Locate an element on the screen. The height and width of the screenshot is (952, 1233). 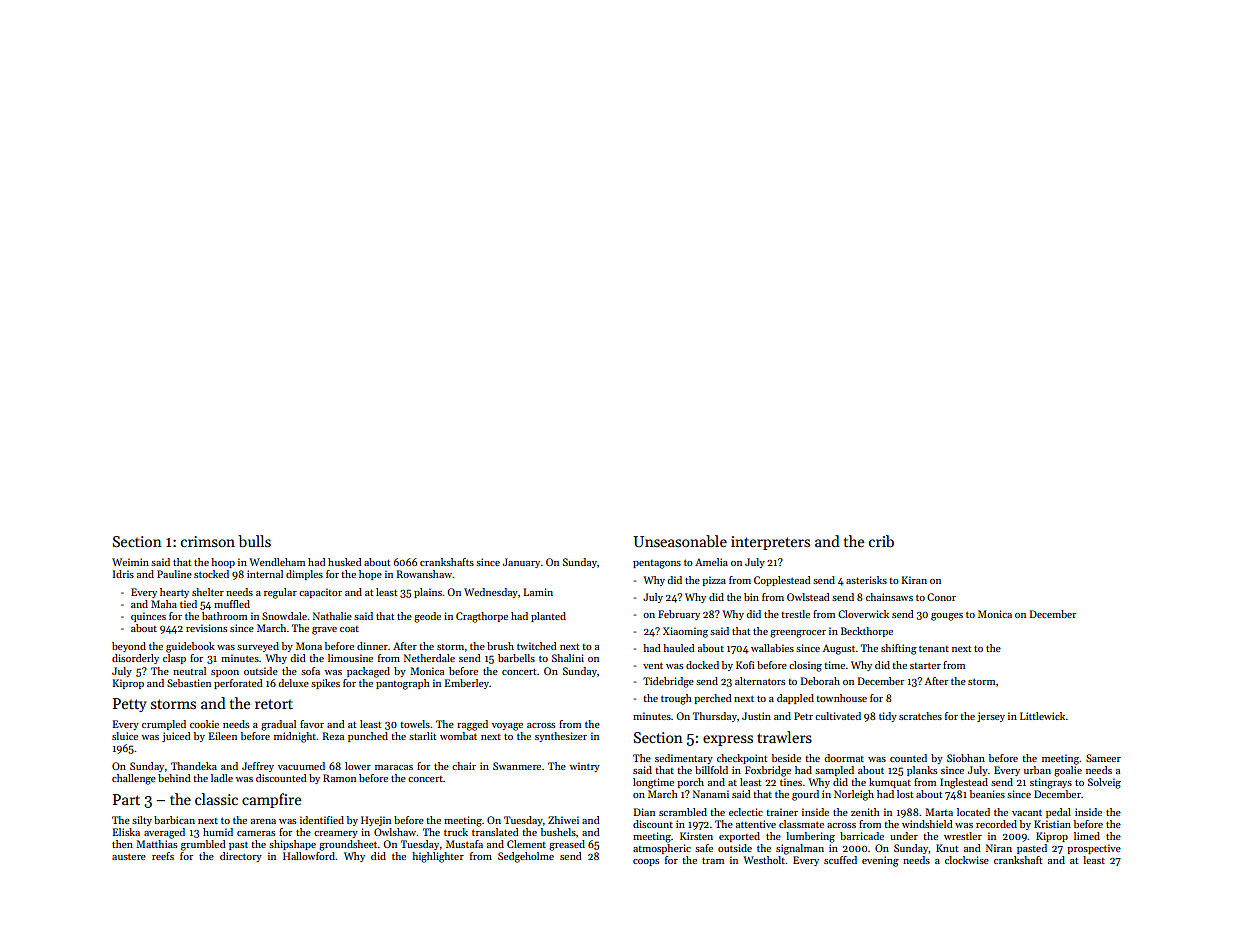
bulls is located at coordinates (254, 541).
